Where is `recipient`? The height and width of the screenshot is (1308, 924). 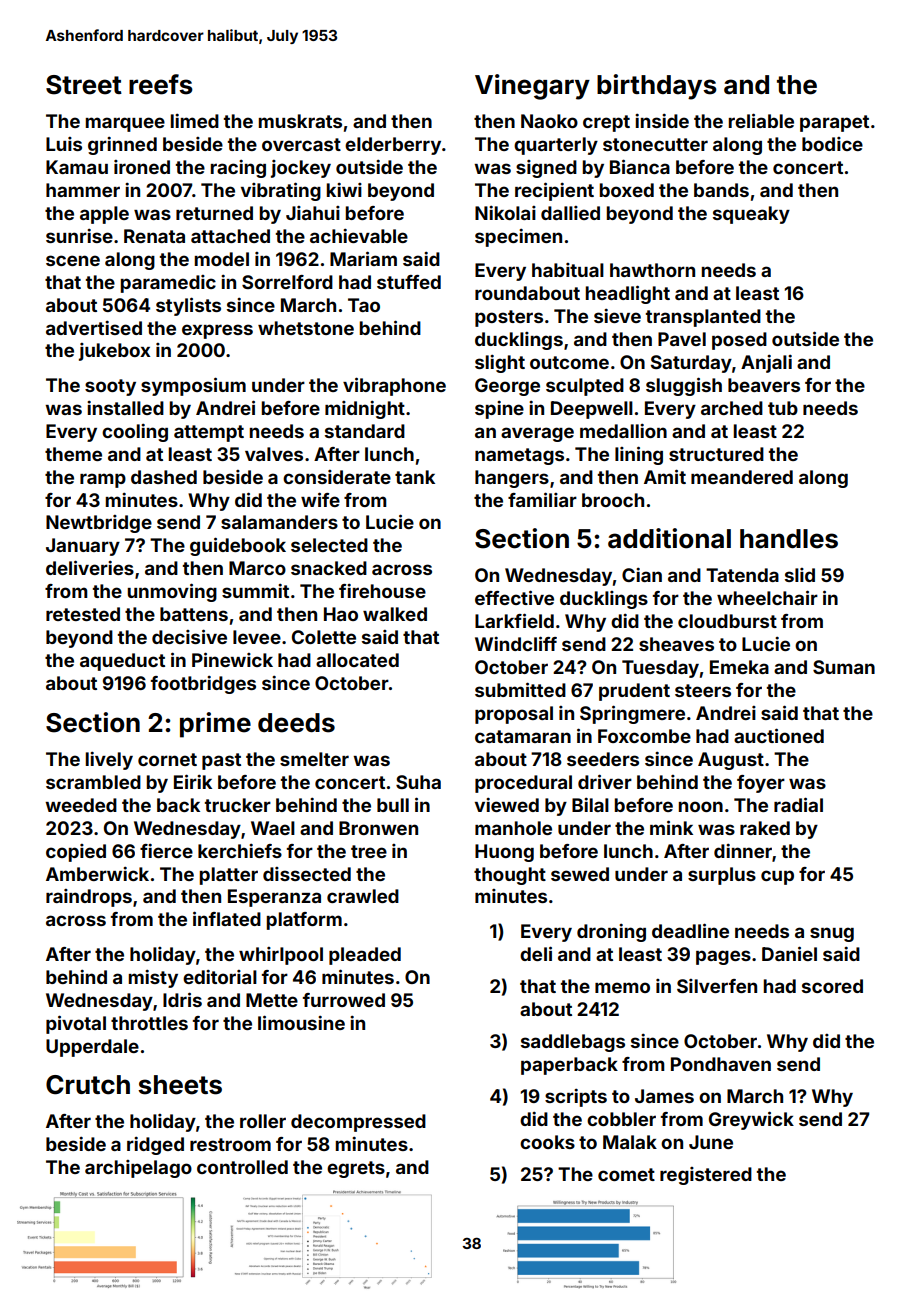 recipient is located at coordinates (554, 191).
